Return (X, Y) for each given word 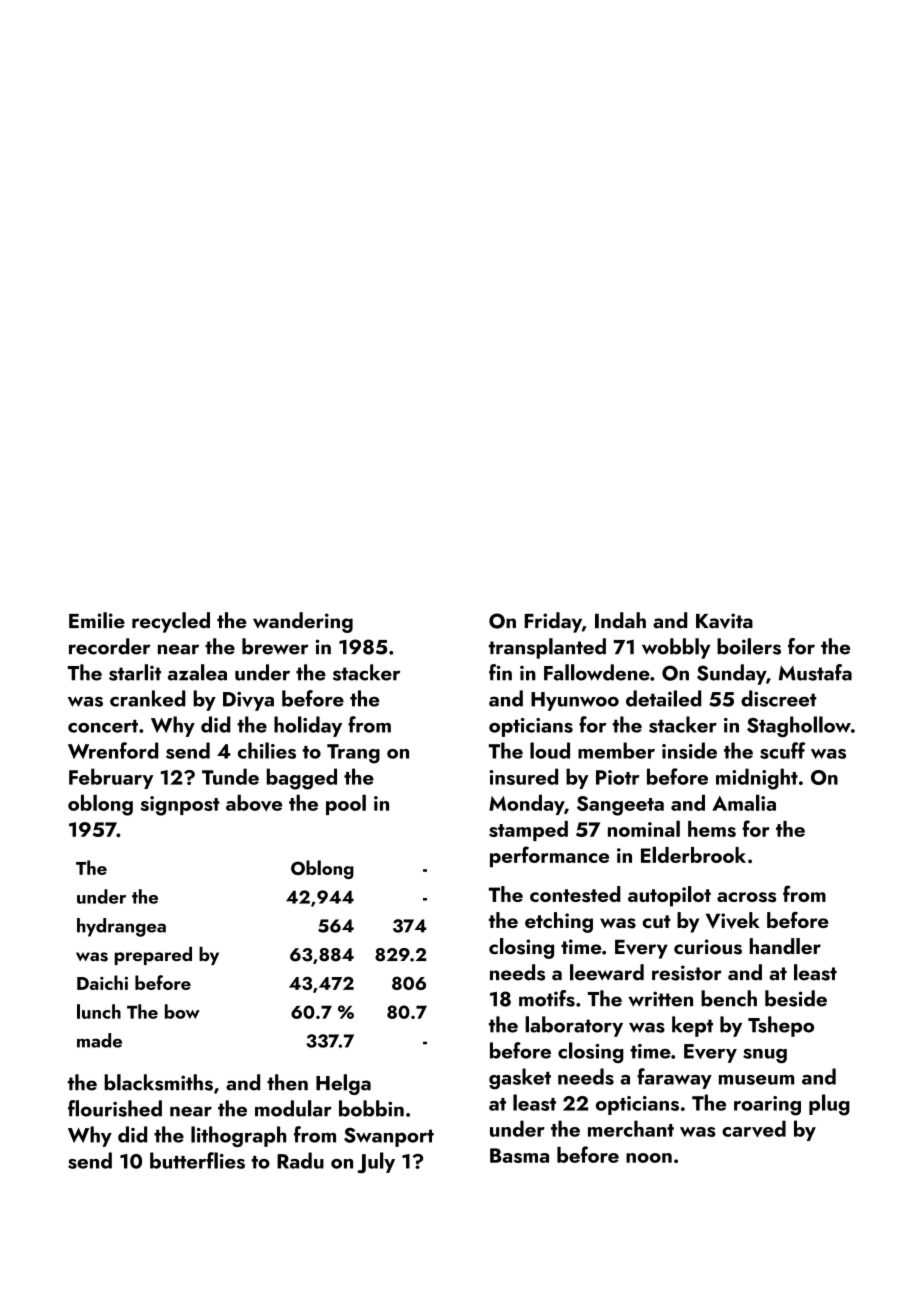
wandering (303, 622)
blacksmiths (158, 1082)
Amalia (744, 802)
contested (575, 894)
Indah (620, 620)
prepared (153, 956)
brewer (275, 646)
